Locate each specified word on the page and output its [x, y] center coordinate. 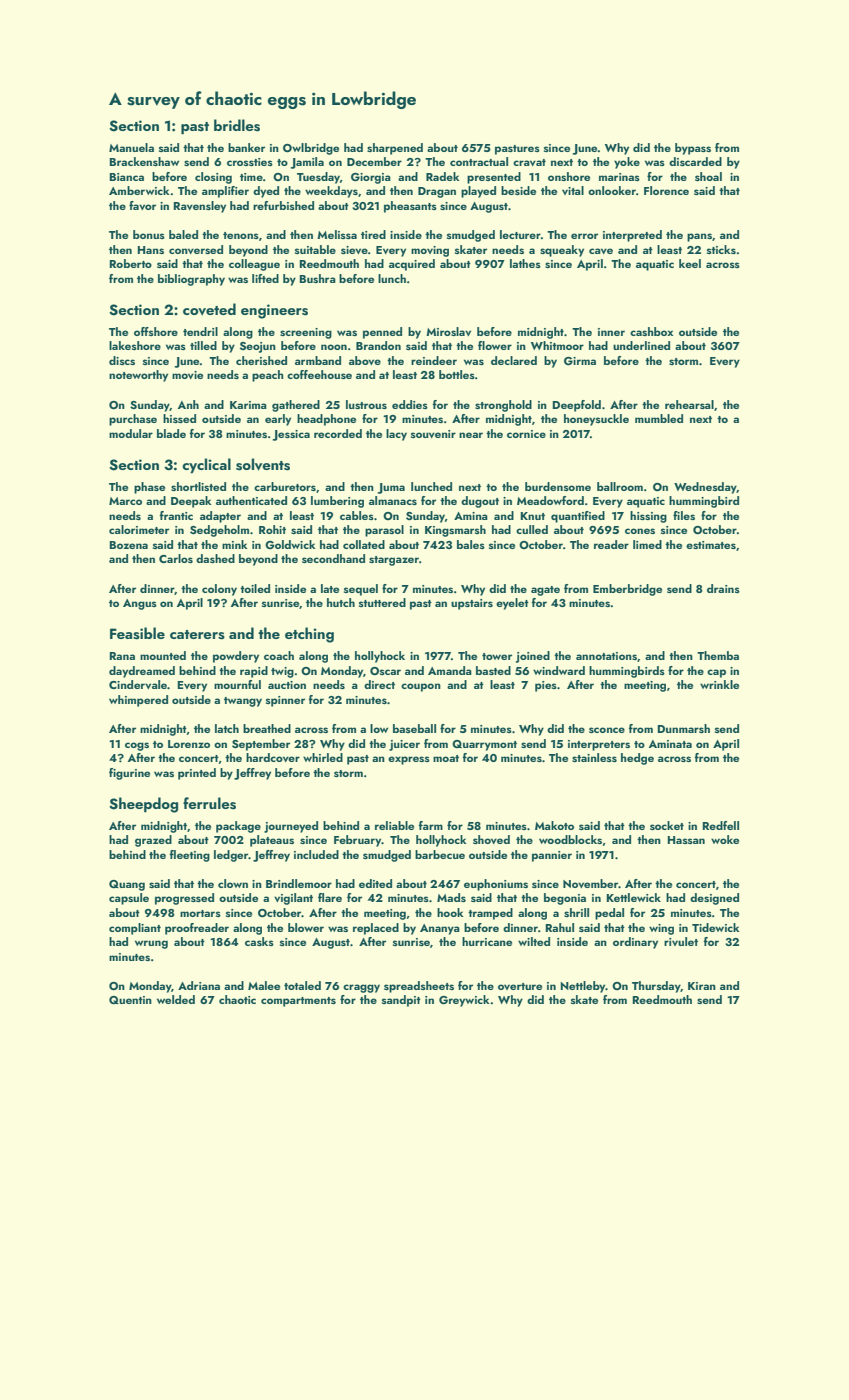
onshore [569, 176]
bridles [237, 125]
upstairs [472, 604]
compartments [298, 1002]
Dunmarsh [683, 728]
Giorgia [371, 178]
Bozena [128, 545]
